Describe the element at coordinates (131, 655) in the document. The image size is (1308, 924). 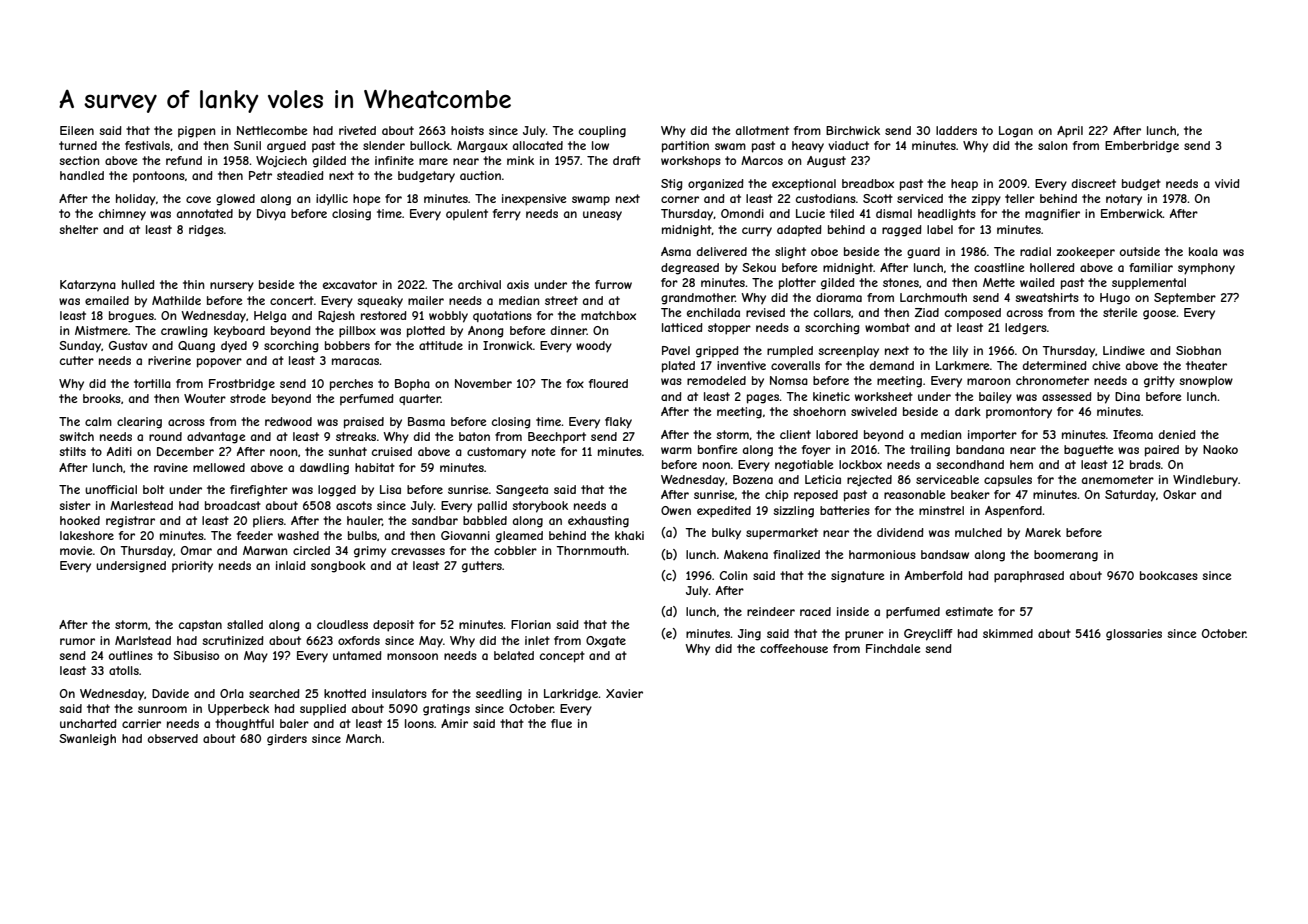
I see `outlines` at that location.
